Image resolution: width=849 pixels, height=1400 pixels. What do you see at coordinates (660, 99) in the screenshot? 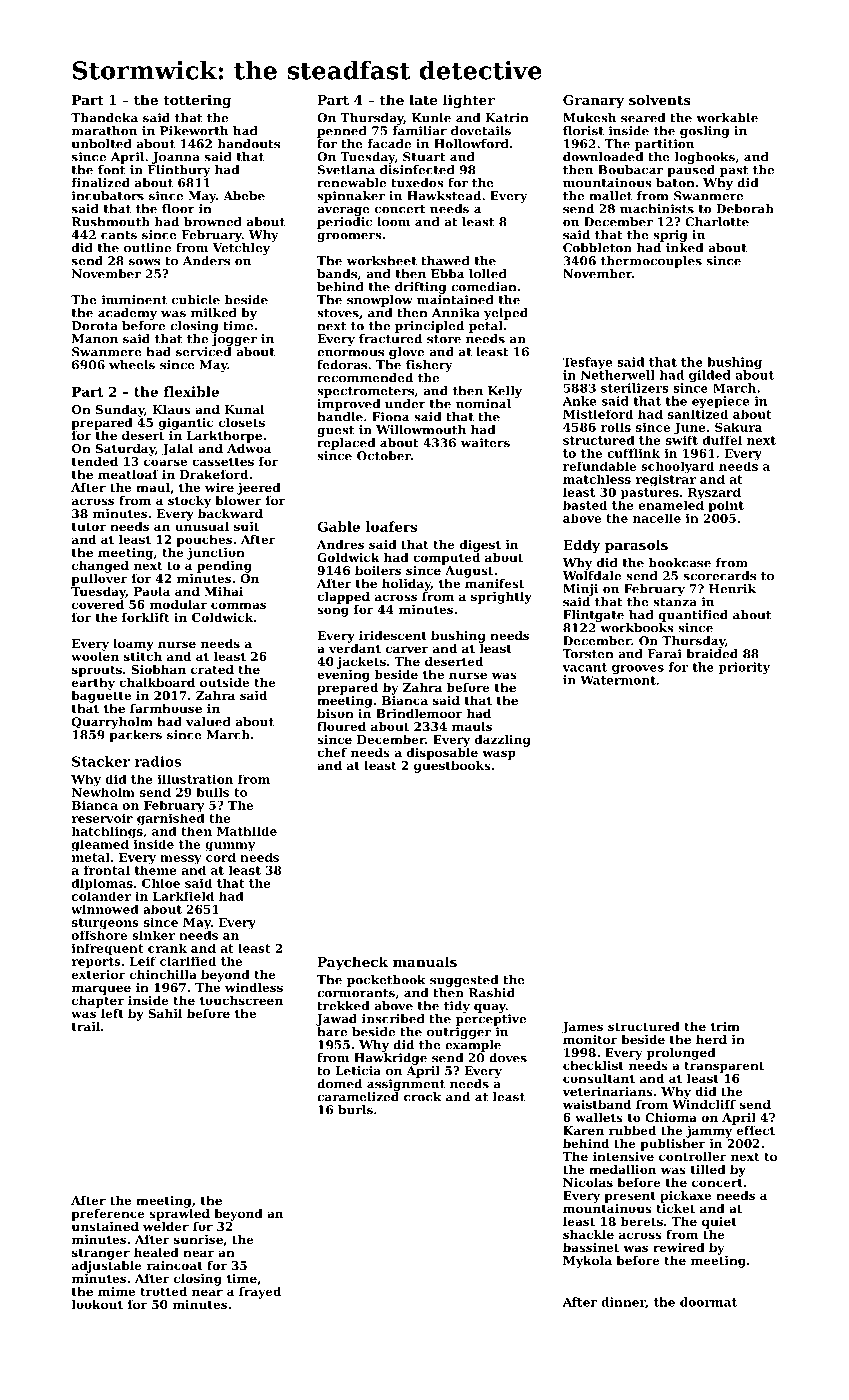
I see `solvents` at bounding box center [660, 99].
